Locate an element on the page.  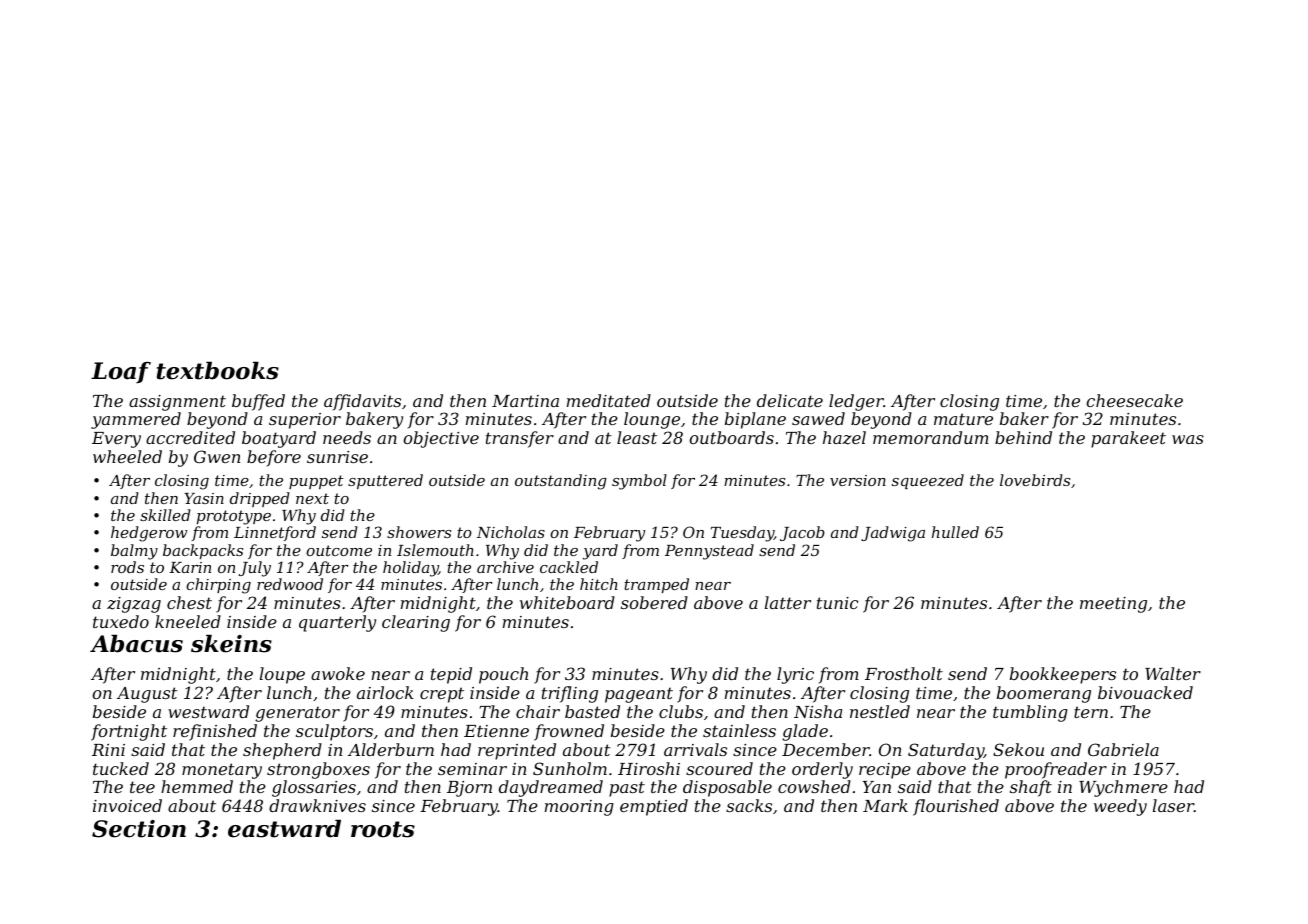
frowned is located at coordinates (569, 732).
